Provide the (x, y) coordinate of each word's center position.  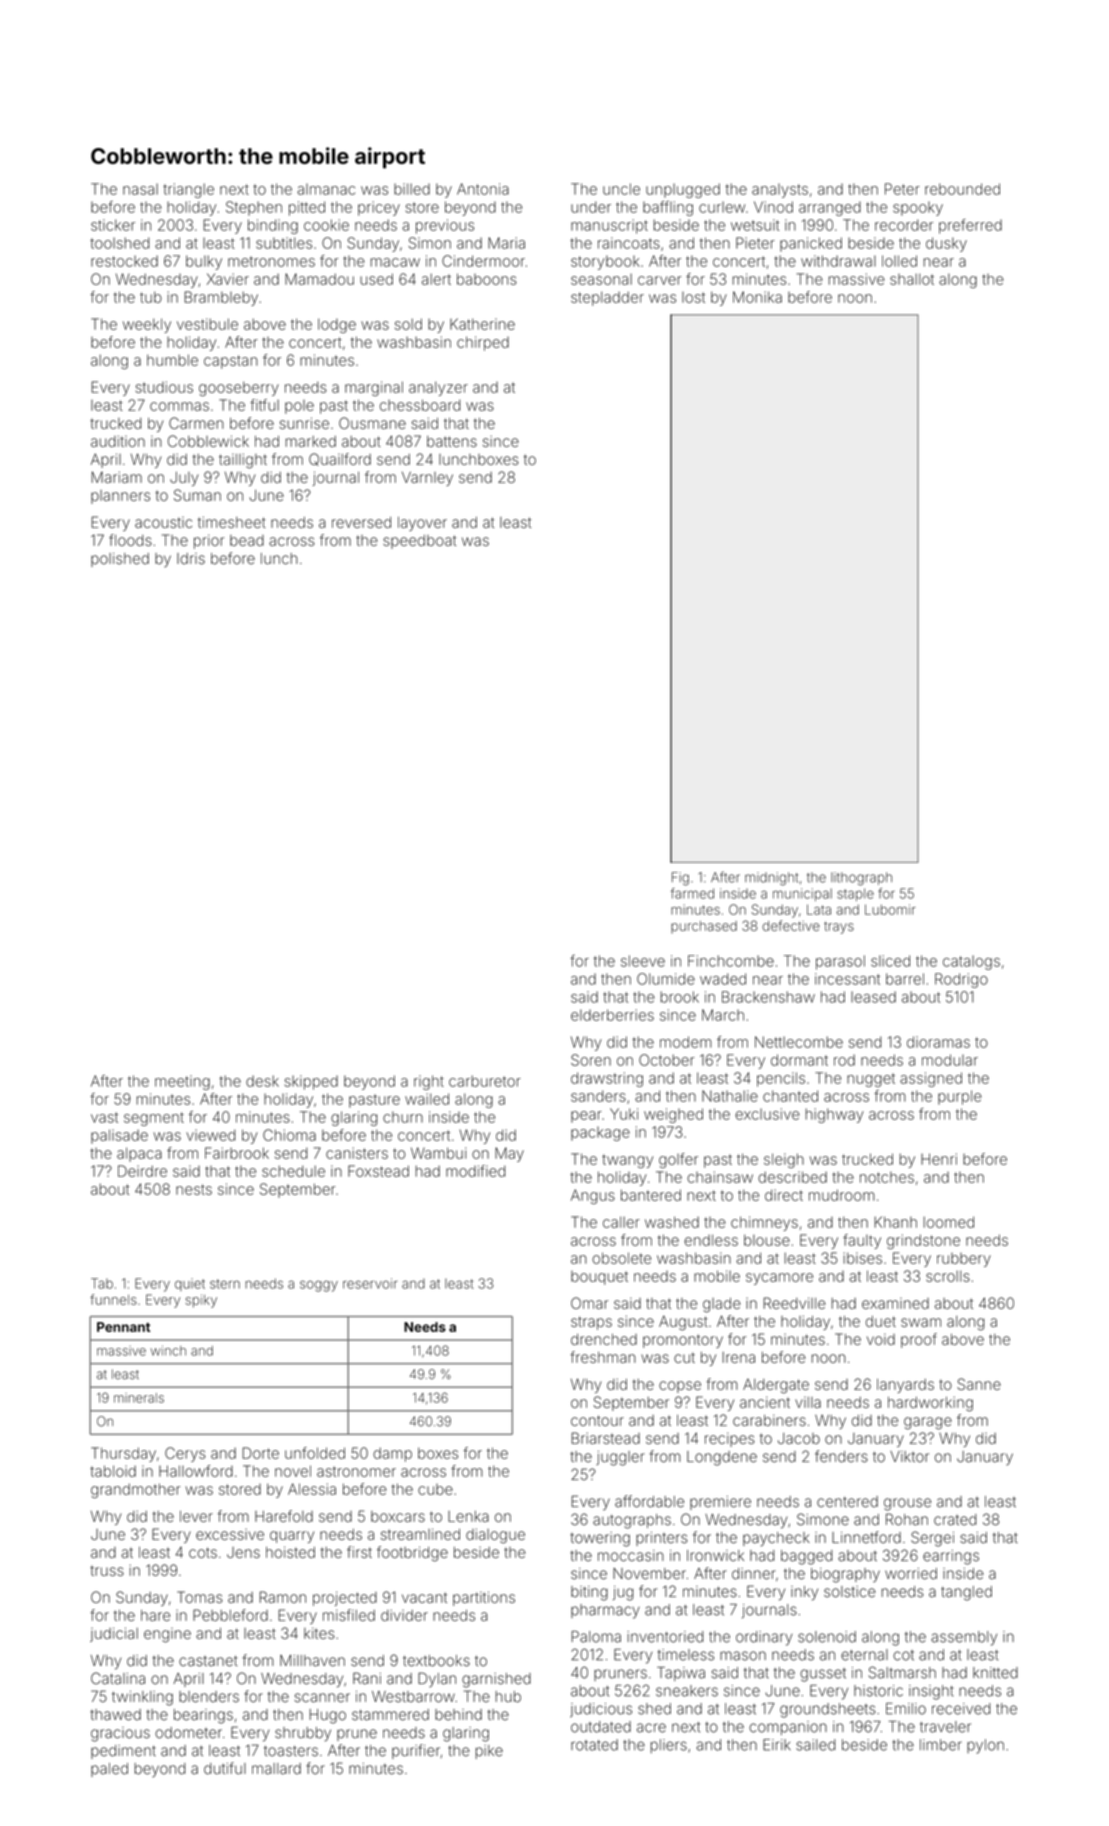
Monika (757, 297)
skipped (311, 1082)
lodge (337, 325)
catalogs (971, 962)
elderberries (612, 1015)
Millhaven (312, 1661)
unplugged (683, 190)
